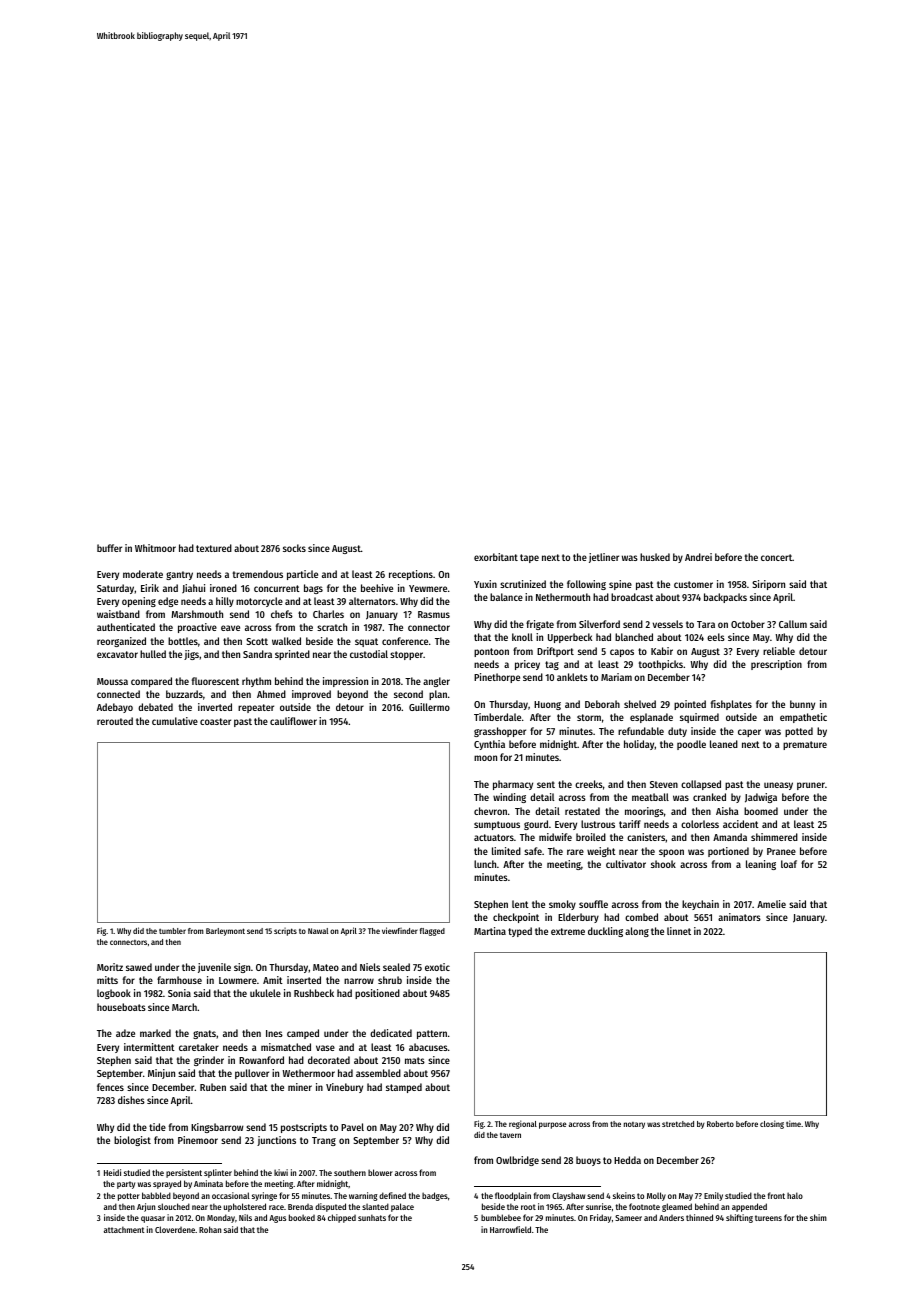 The height and width of the screenshot is (1308, 924). I want to click on Harrowfield, so click(510, 1229).
